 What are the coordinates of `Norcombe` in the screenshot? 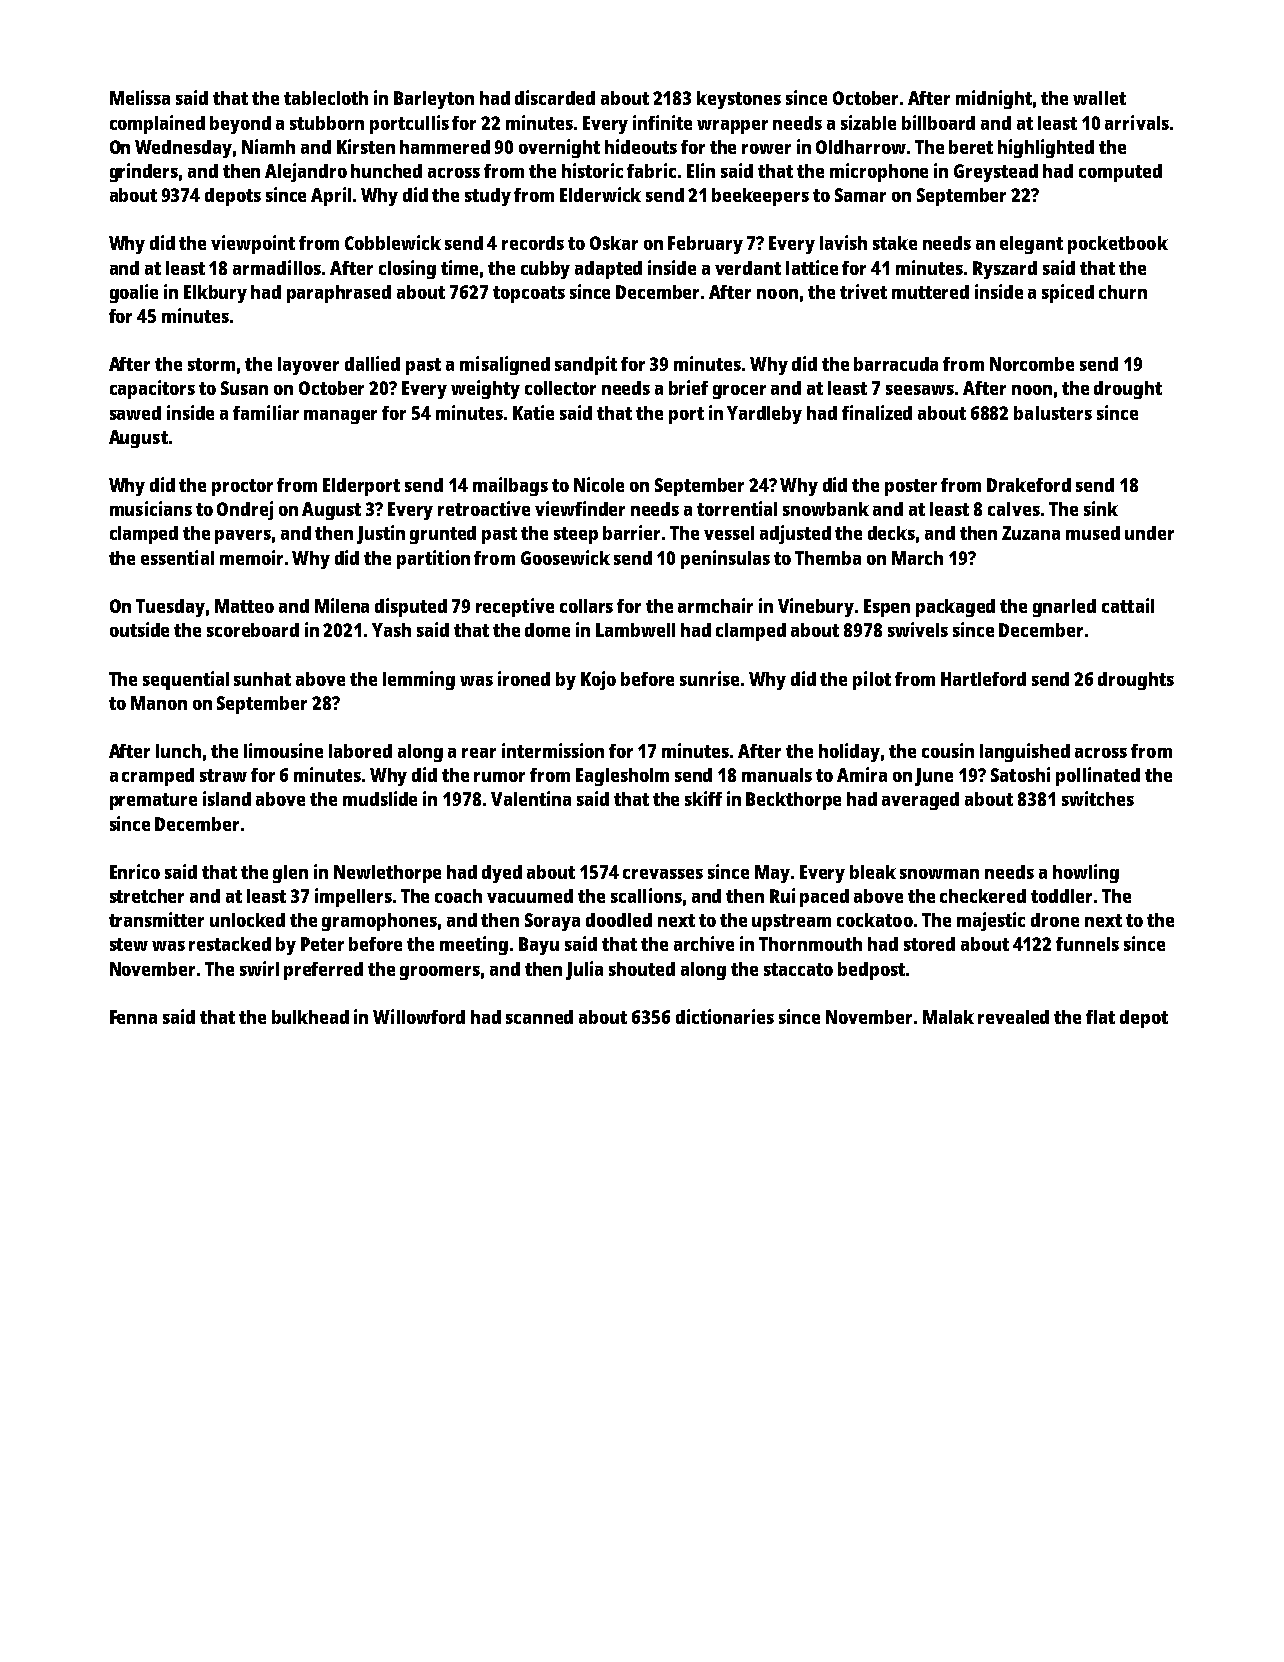 It's located at (1032, 364).
